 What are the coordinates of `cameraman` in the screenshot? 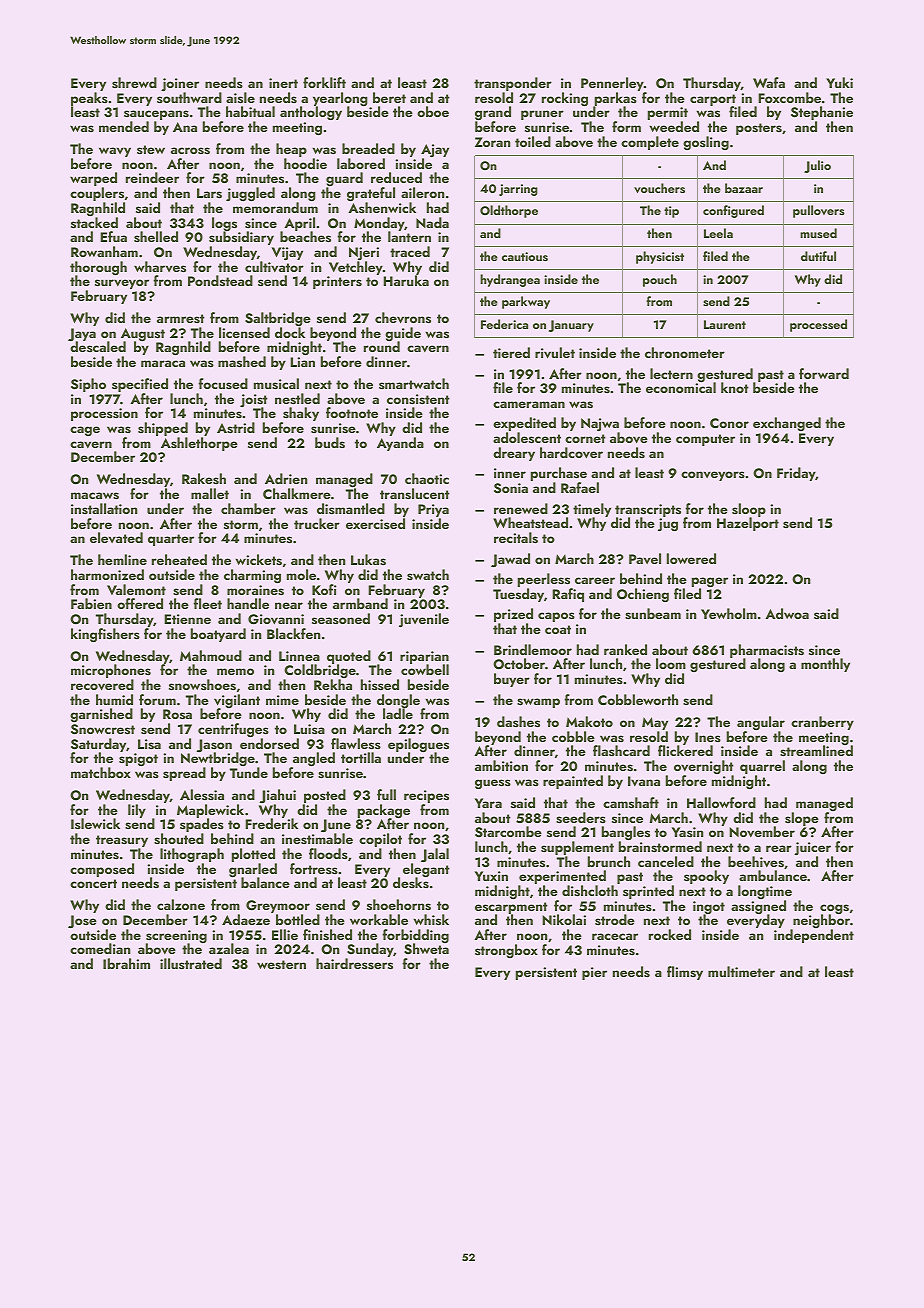 It's located at (529, 404).
